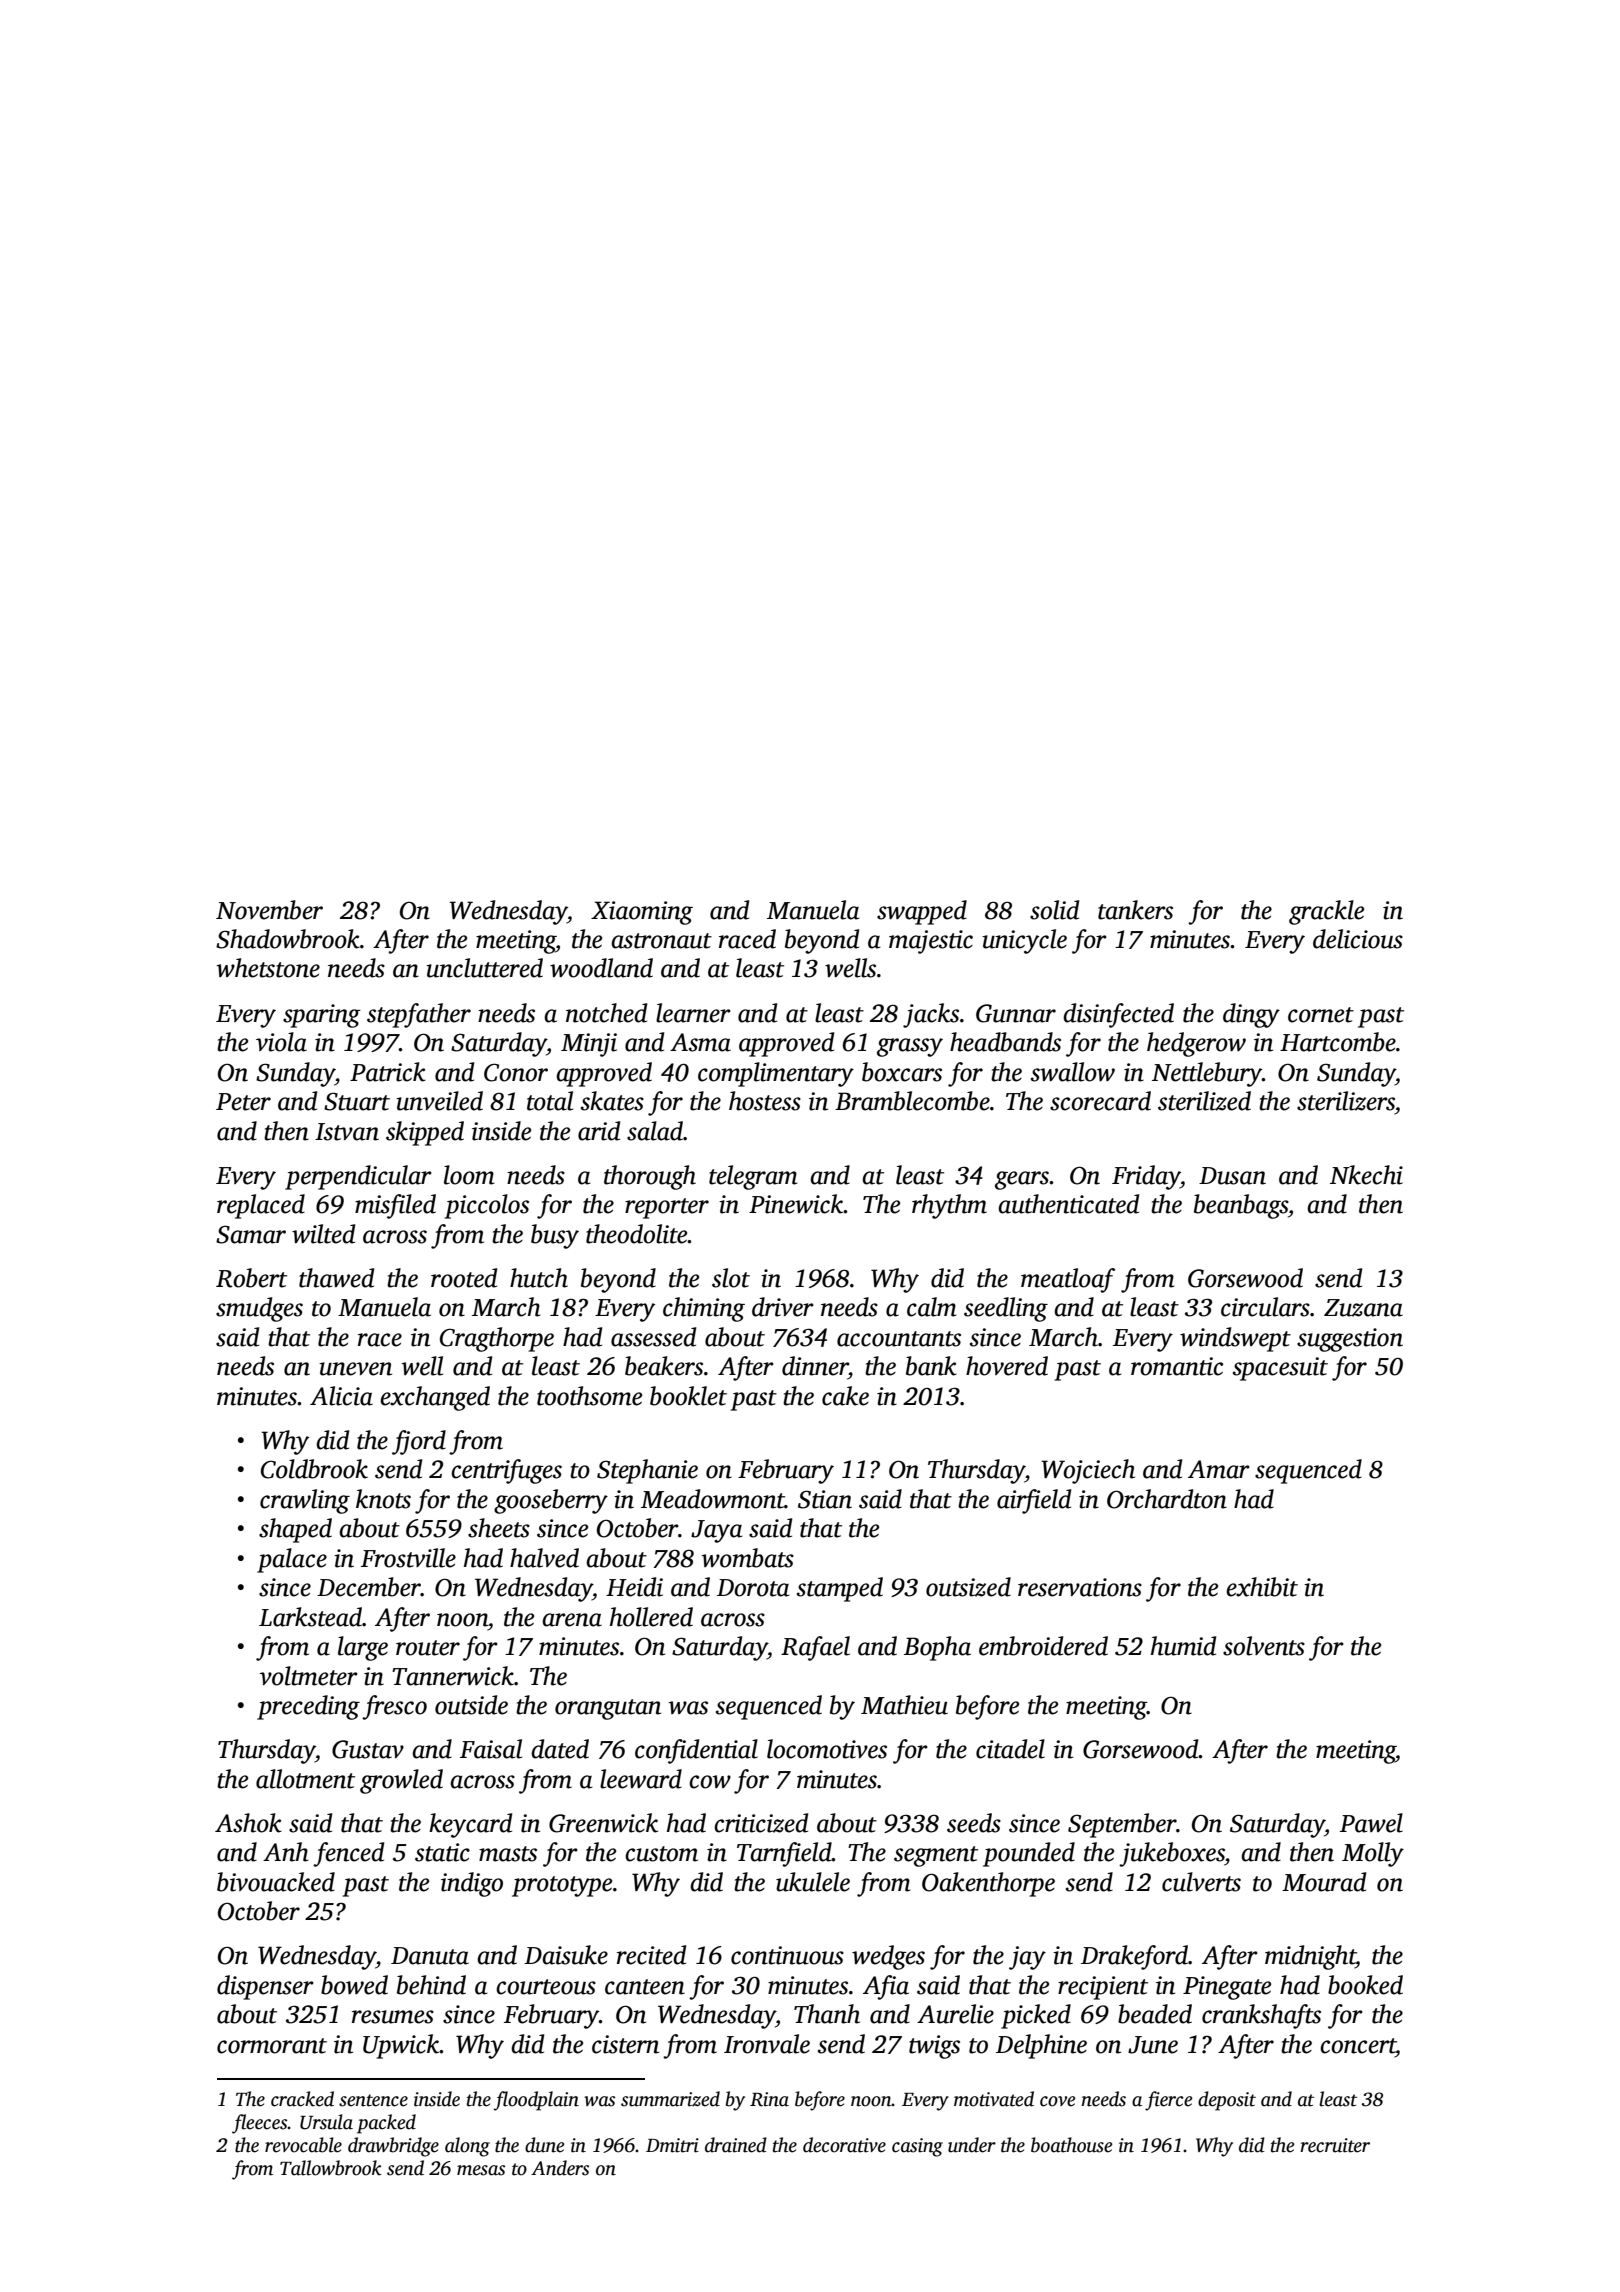 This screenshot has height=2292, width=1620. I want to click on palace, so click(292, 1560).
